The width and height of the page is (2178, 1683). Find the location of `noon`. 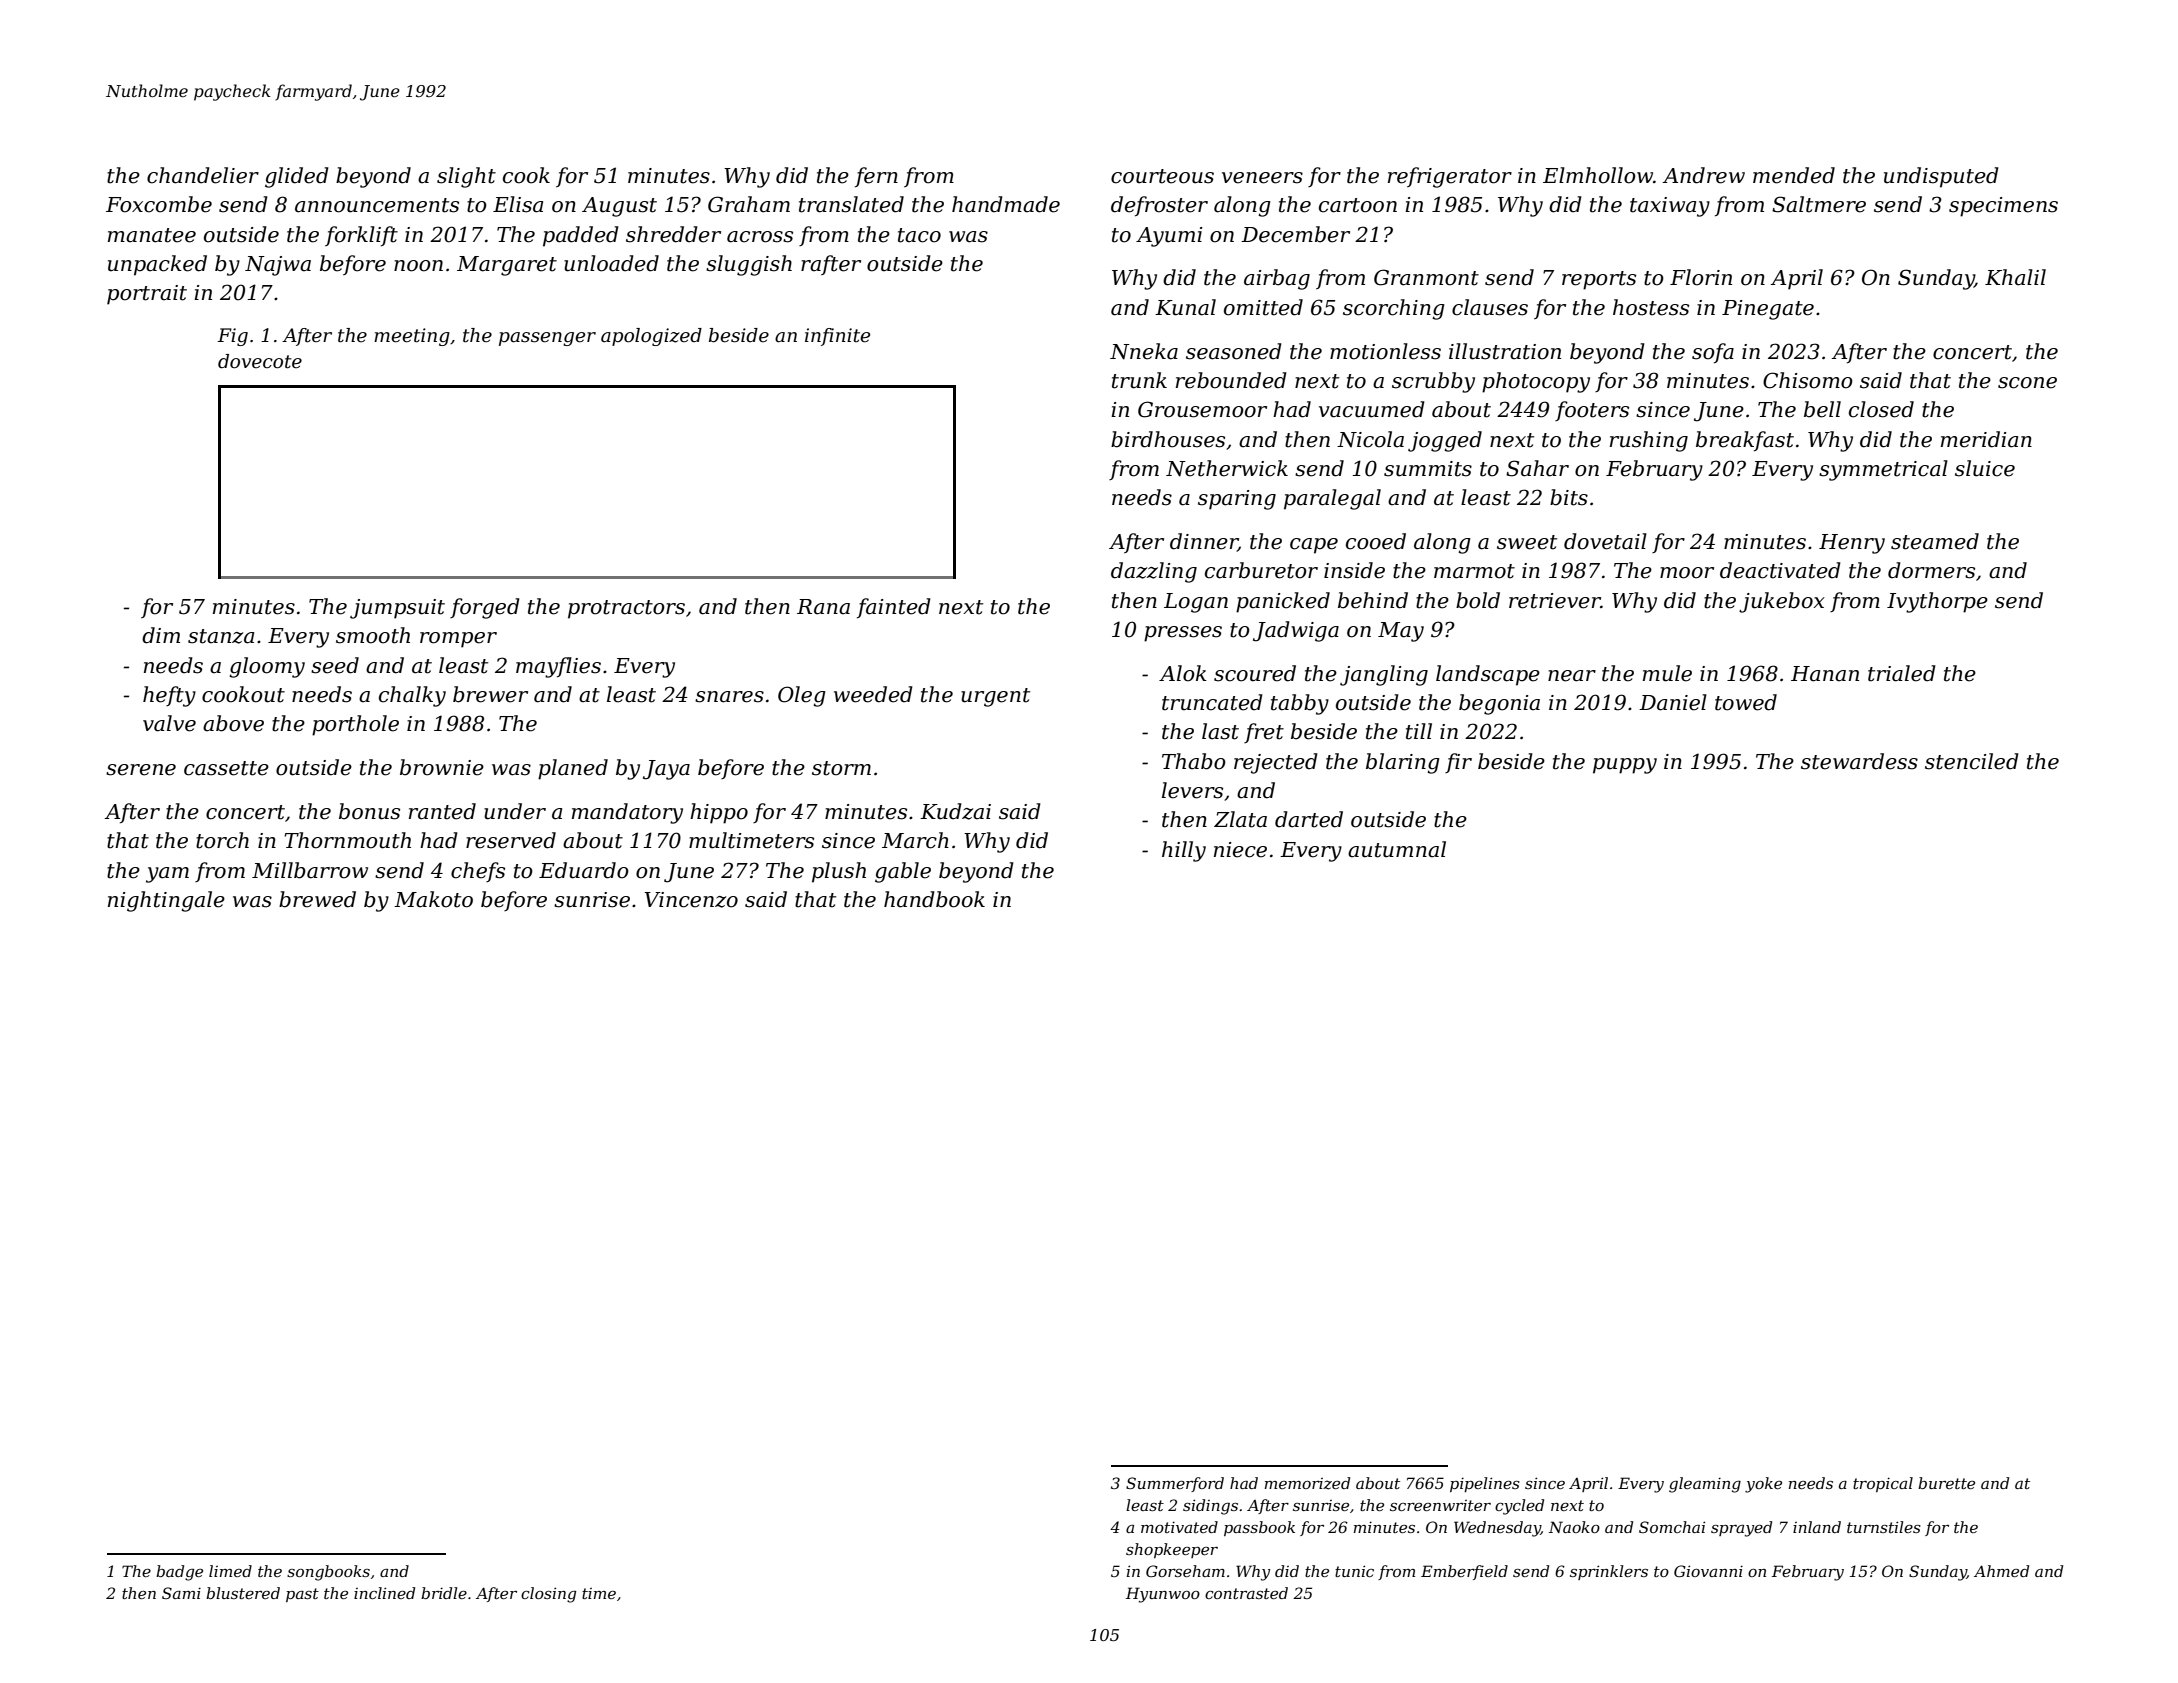

noon is located at coordinates (418, 266).
